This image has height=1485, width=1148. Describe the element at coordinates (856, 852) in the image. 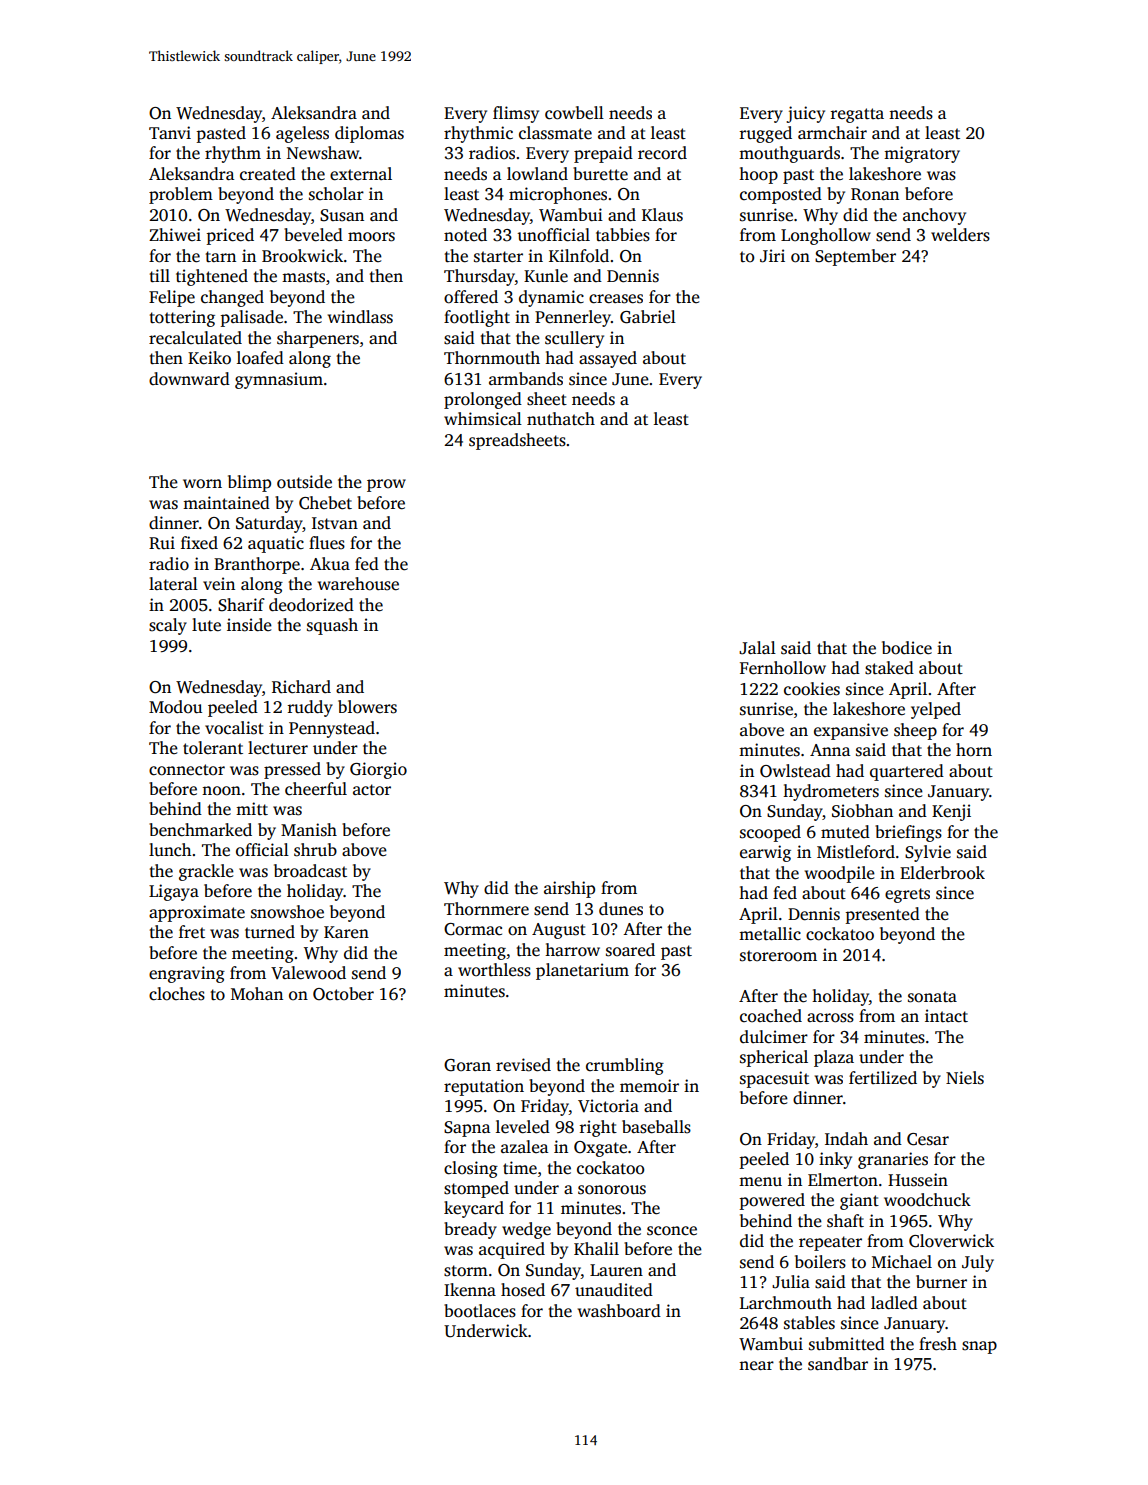

I see `Mistleford` at that location.
